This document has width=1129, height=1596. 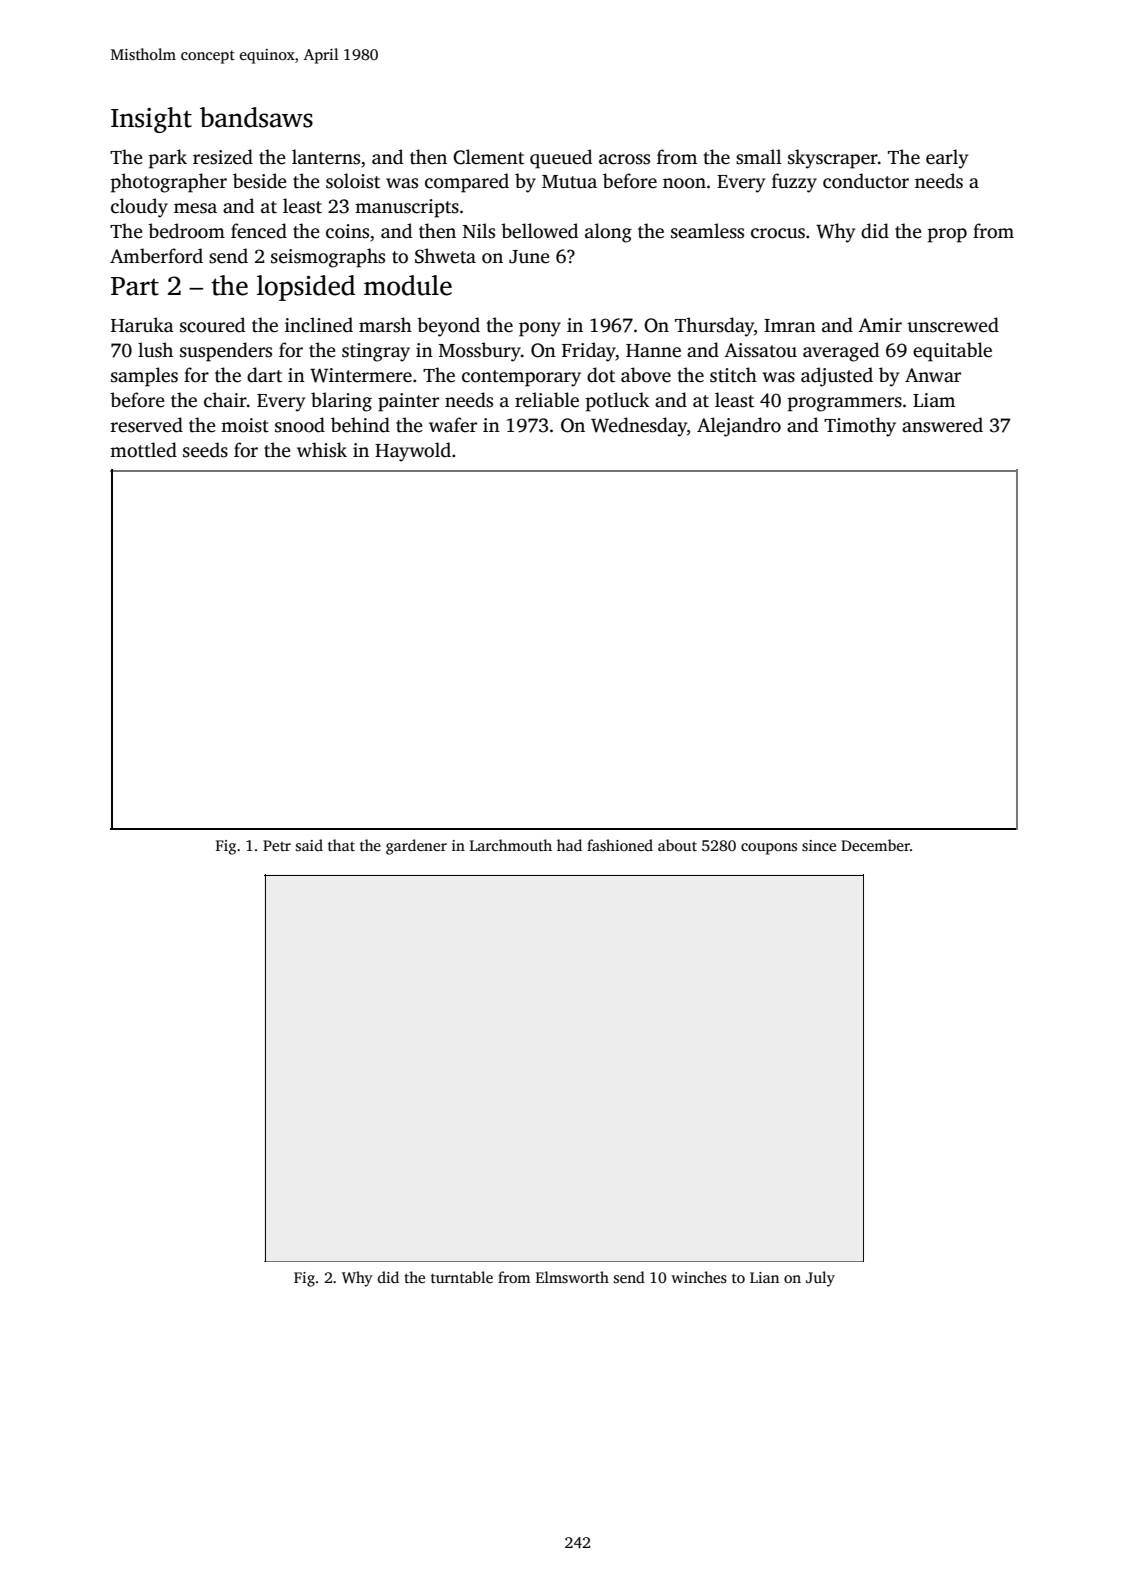 I want to click on turntable, so click(x=462, y=1277).
